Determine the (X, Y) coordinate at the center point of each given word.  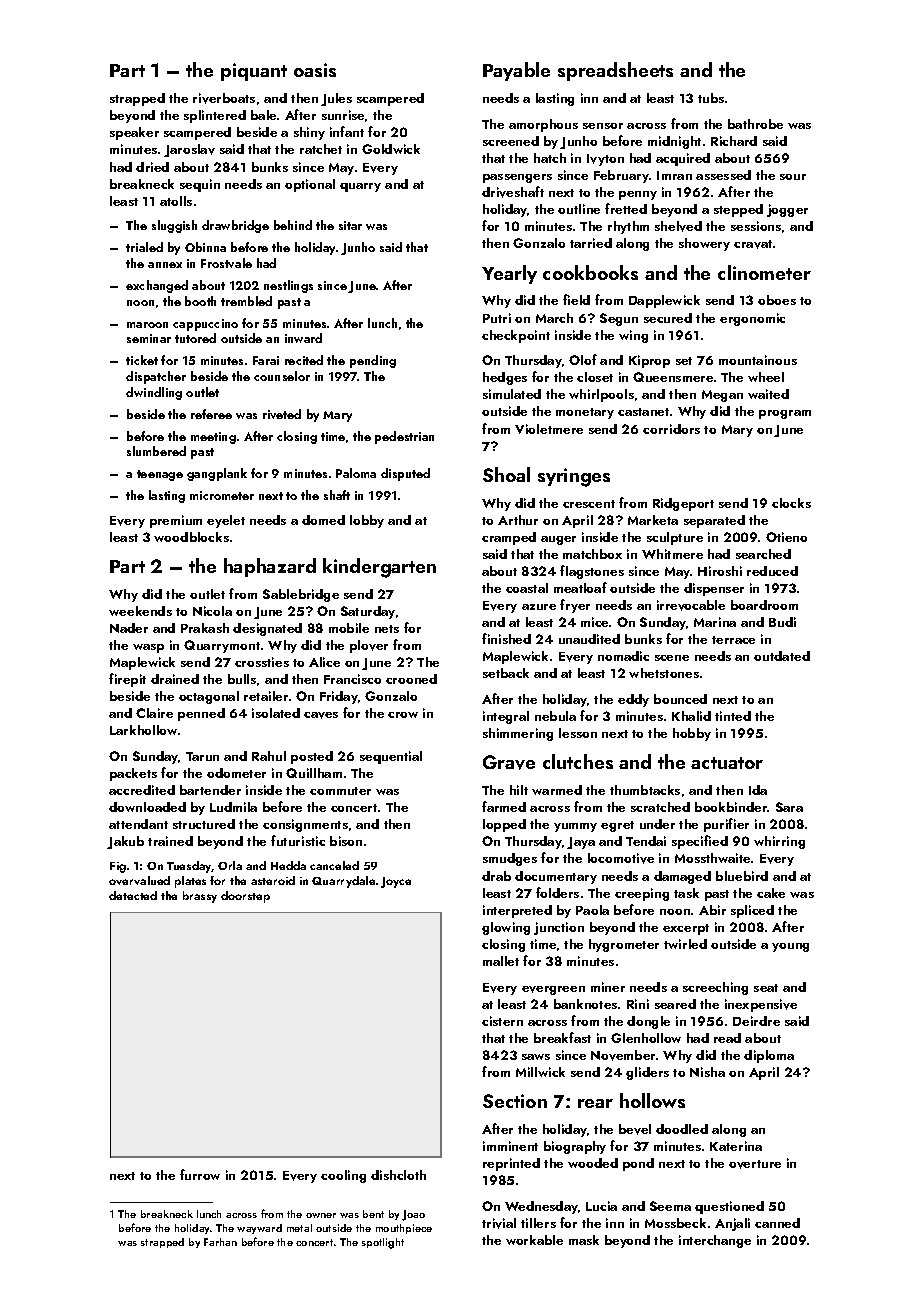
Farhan (220, 1242)
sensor (603, 126)
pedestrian (404, 437)
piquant (254, 72)
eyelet (226, 521)
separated (714, 521)
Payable (516, 71)
